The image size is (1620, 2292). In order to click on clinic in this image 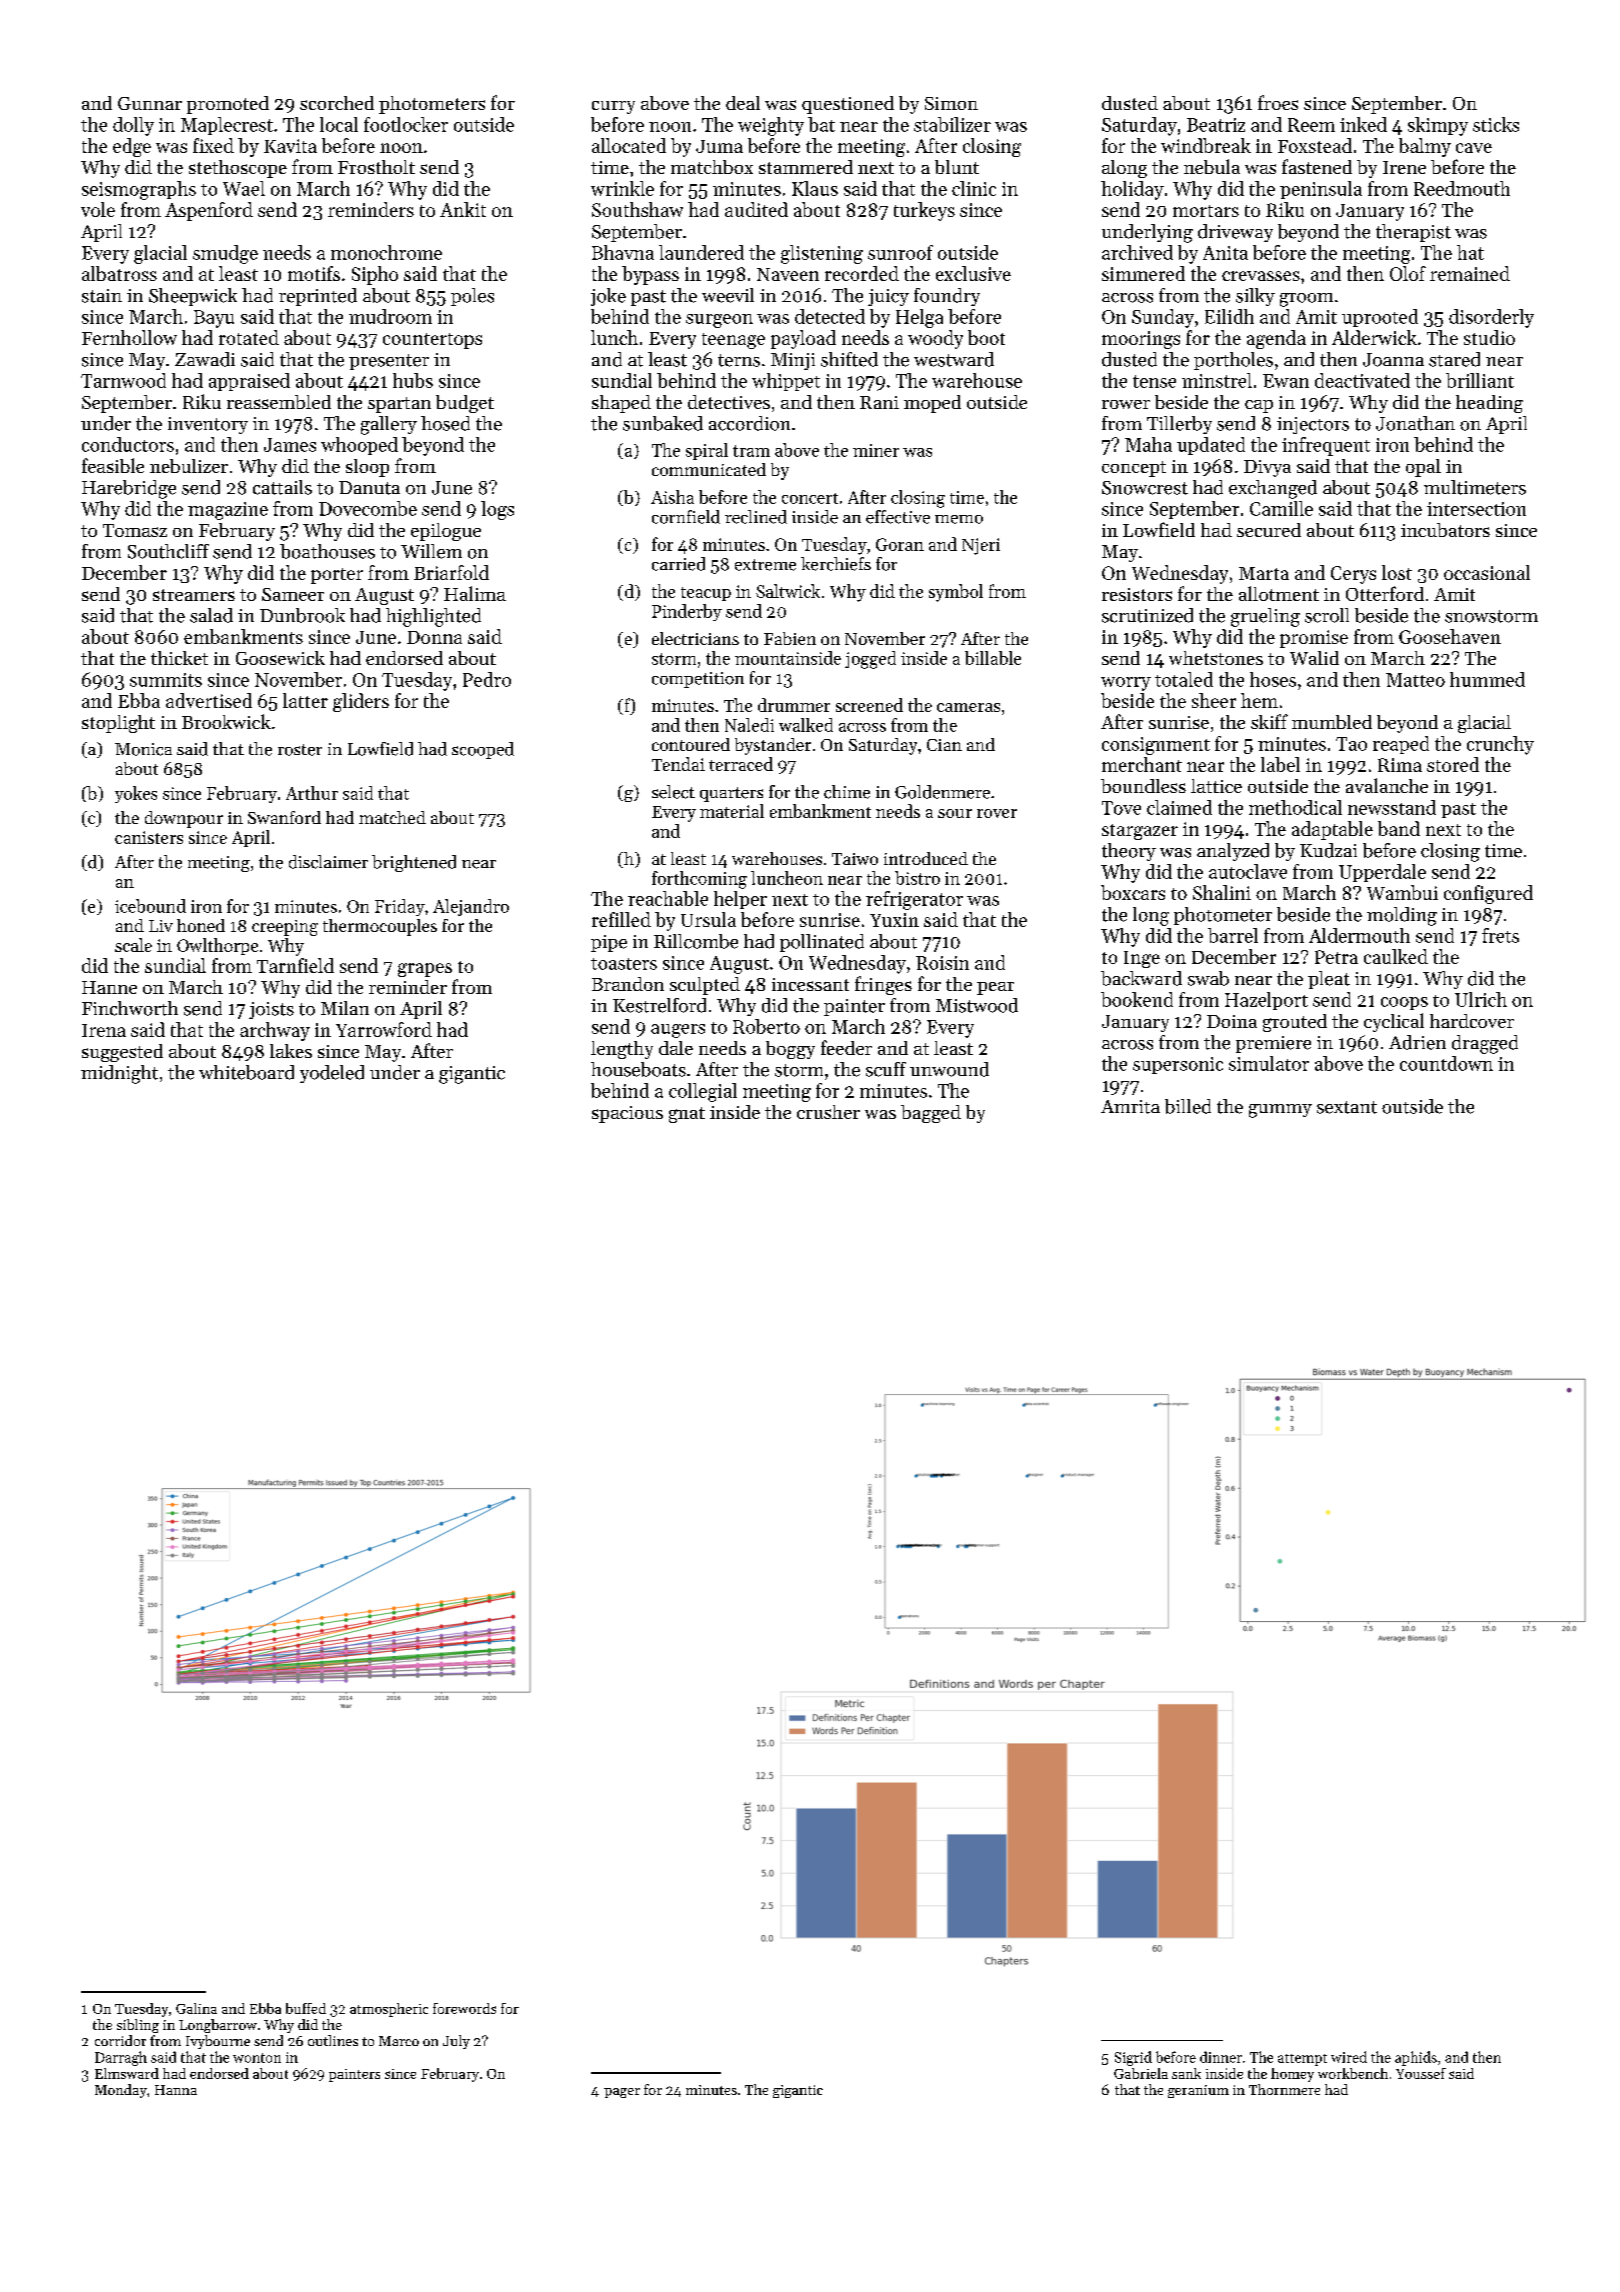, I will do `click(974, 188)`.
